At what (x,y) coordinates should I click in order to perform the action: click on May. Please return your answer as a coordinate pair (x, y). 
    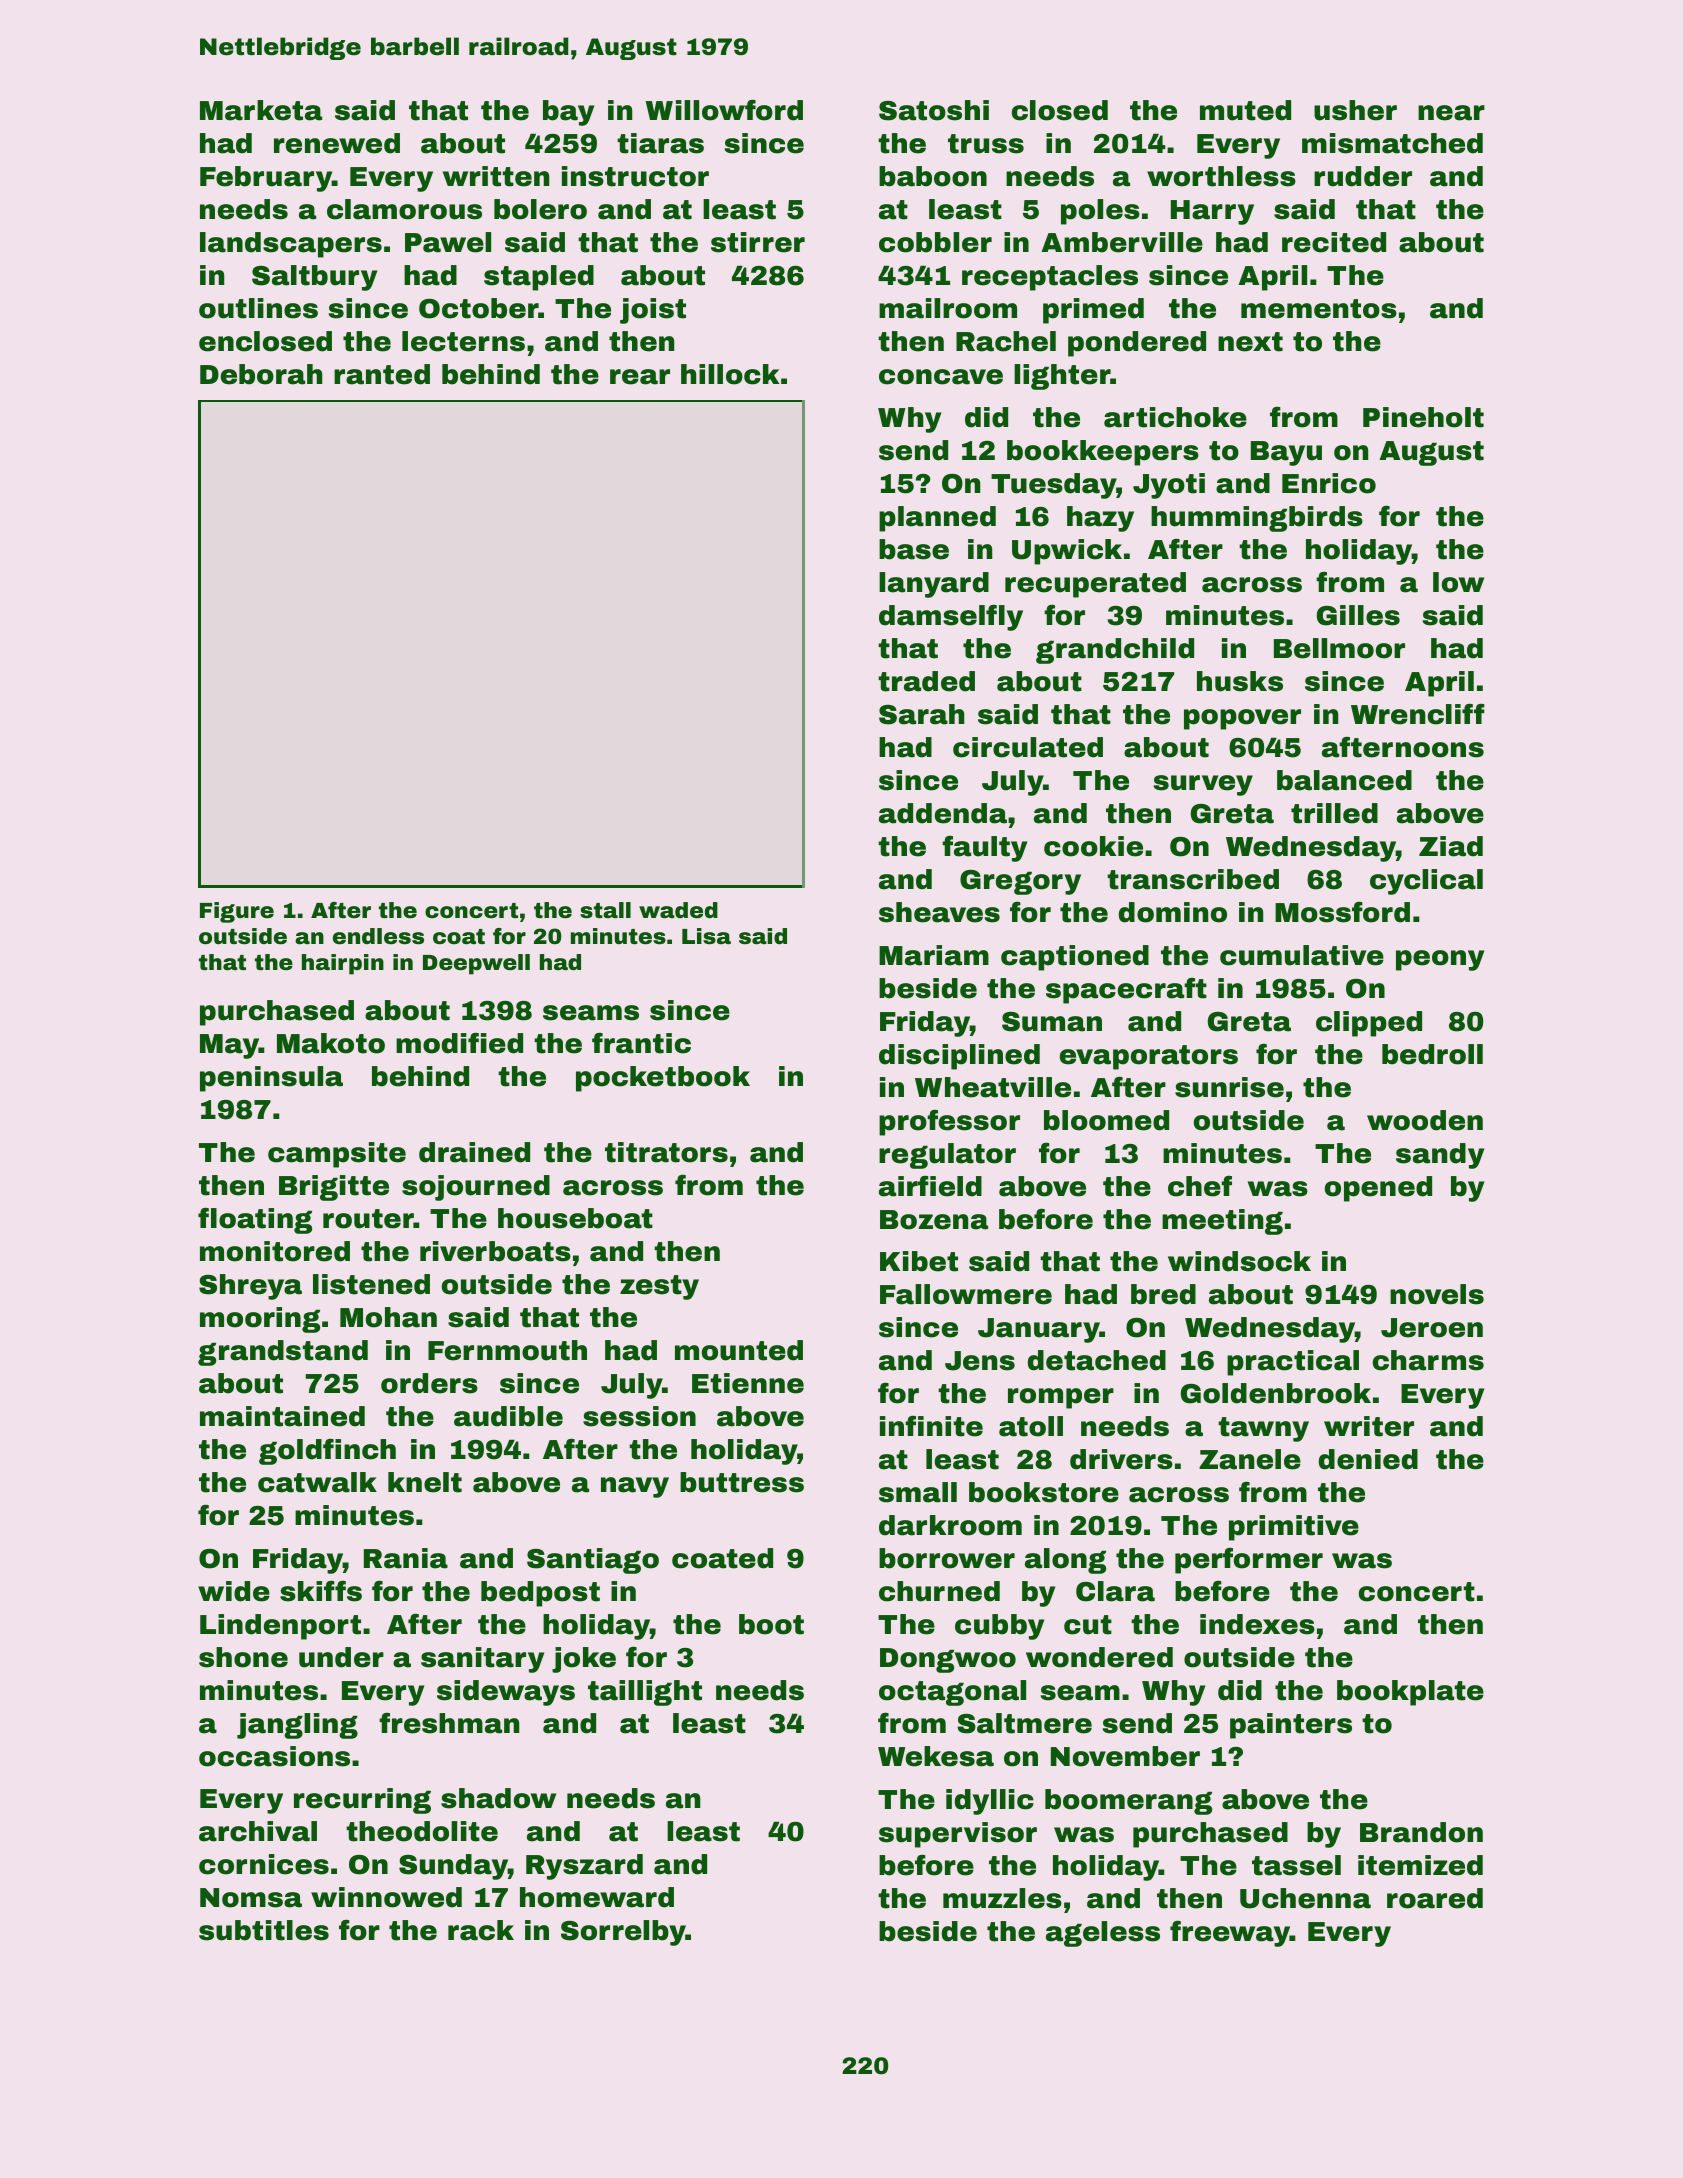
    Looking at the image, I should click on (229, 1046).
